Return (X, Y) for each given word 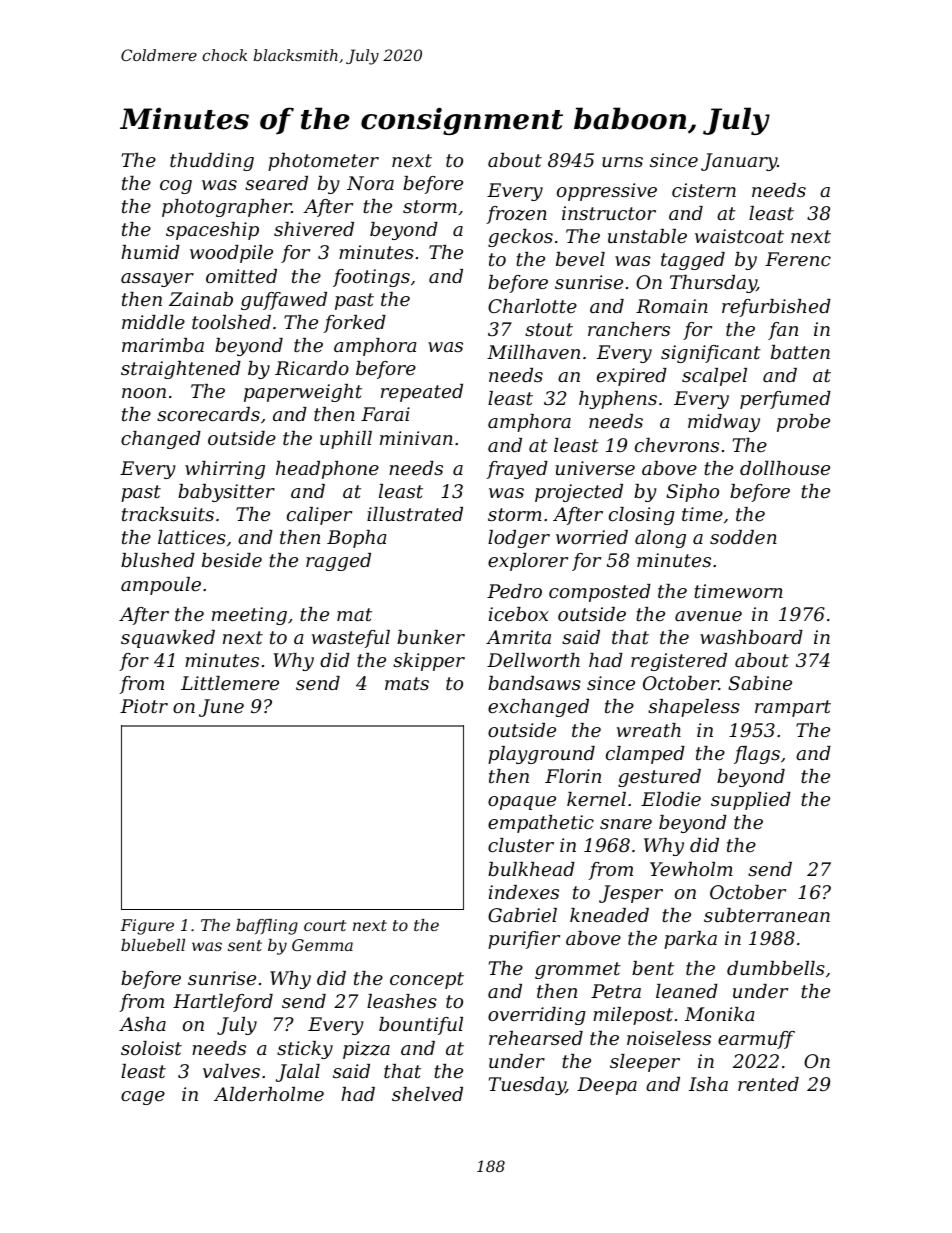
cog (176, 187)
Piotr (144, 706)
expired (632, 377)
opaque (522, 803)
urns (622, 162)
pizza (366, 1050)
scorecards (208, 414)
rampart (793, 708)
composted (600, 593)
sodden (743, 537)
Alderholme (269, 1094)
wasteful (351, 639)
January (739, 162)
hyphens (618, 400)
